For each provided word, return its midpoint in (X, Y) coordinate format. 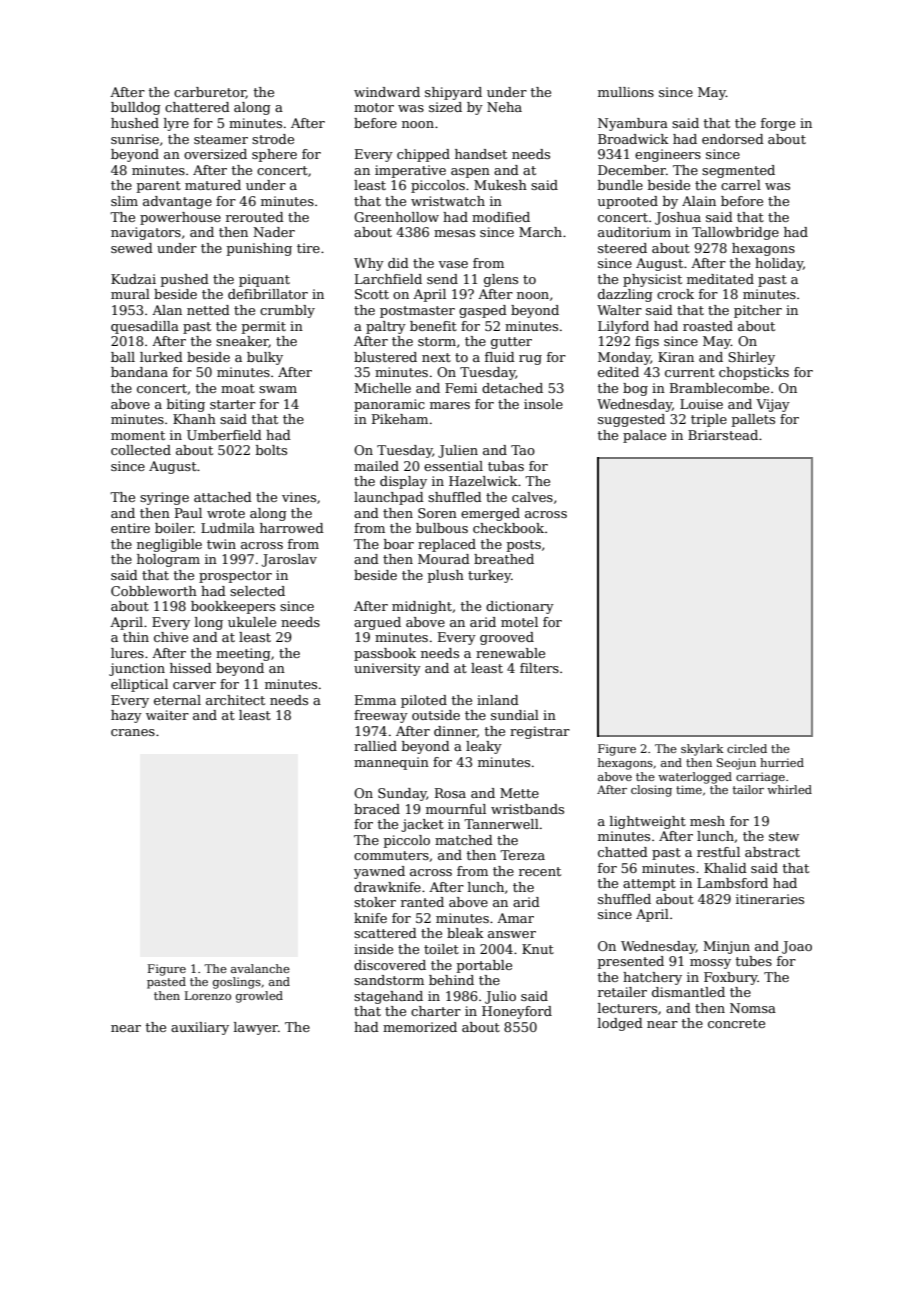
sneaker (242, 342)
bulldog (136, 108)
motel (519, 622)
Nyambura (633, 124)
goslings (237, 983)
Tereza (522, 855)
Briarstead (723, 435)
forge (778, 124)
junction (137, 669)
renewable (510, 653)
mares (450, 405)
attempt (649, 885)
